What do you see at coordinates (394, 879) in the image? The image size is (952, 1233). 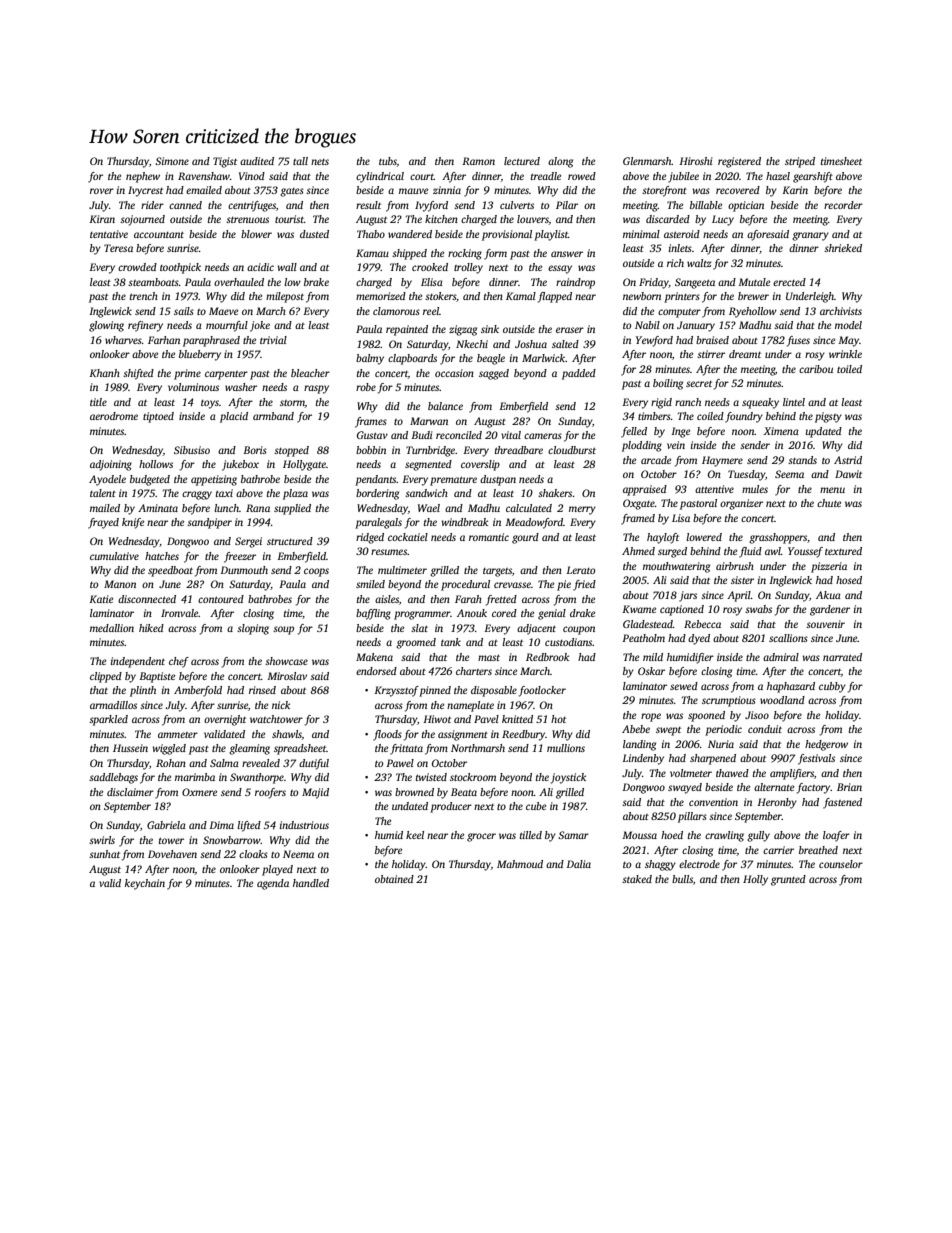 I see `obtained` at bounding box center [394, 879].
